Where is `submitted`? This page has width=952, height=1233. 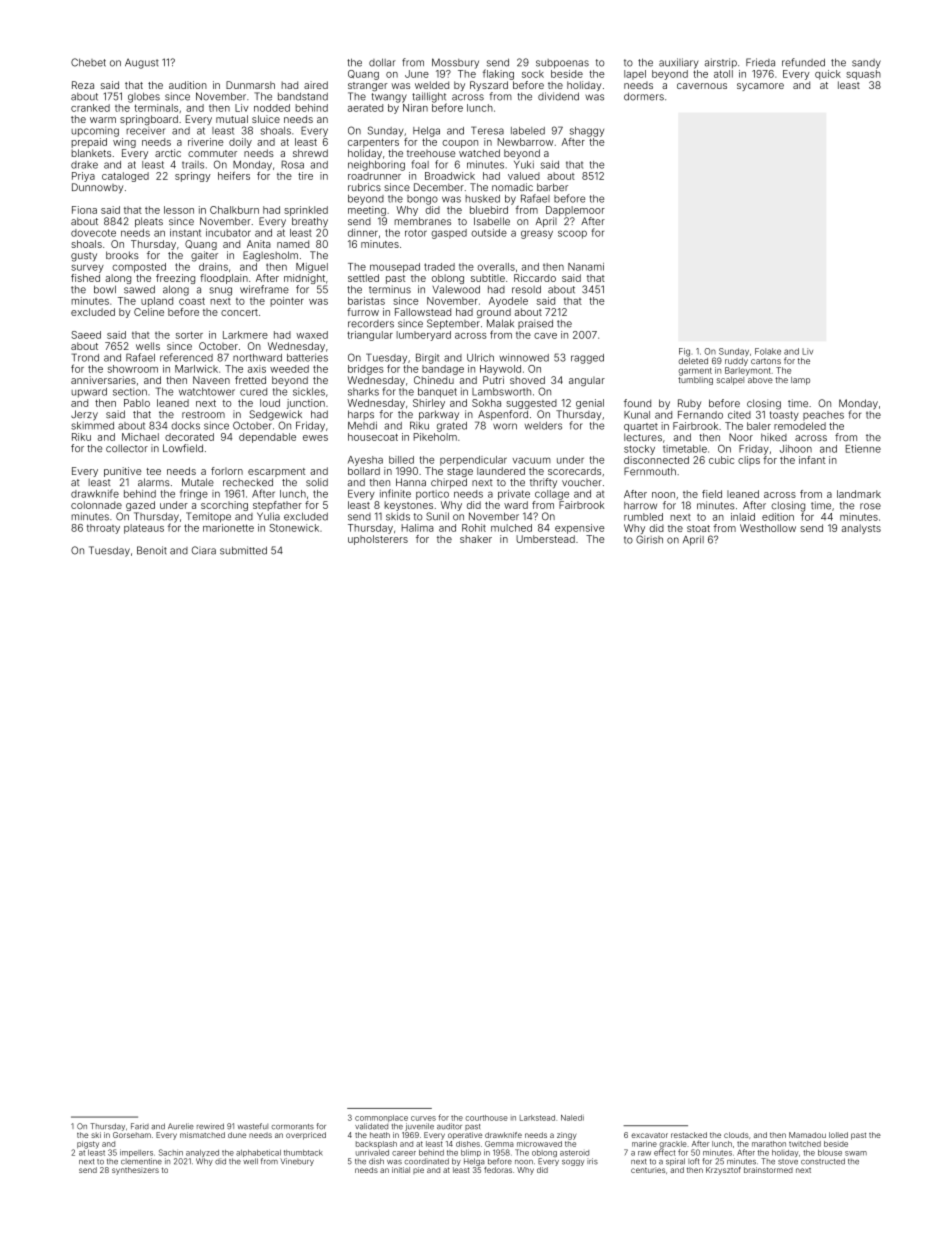 submitted is located at coordinates (243, 550).
